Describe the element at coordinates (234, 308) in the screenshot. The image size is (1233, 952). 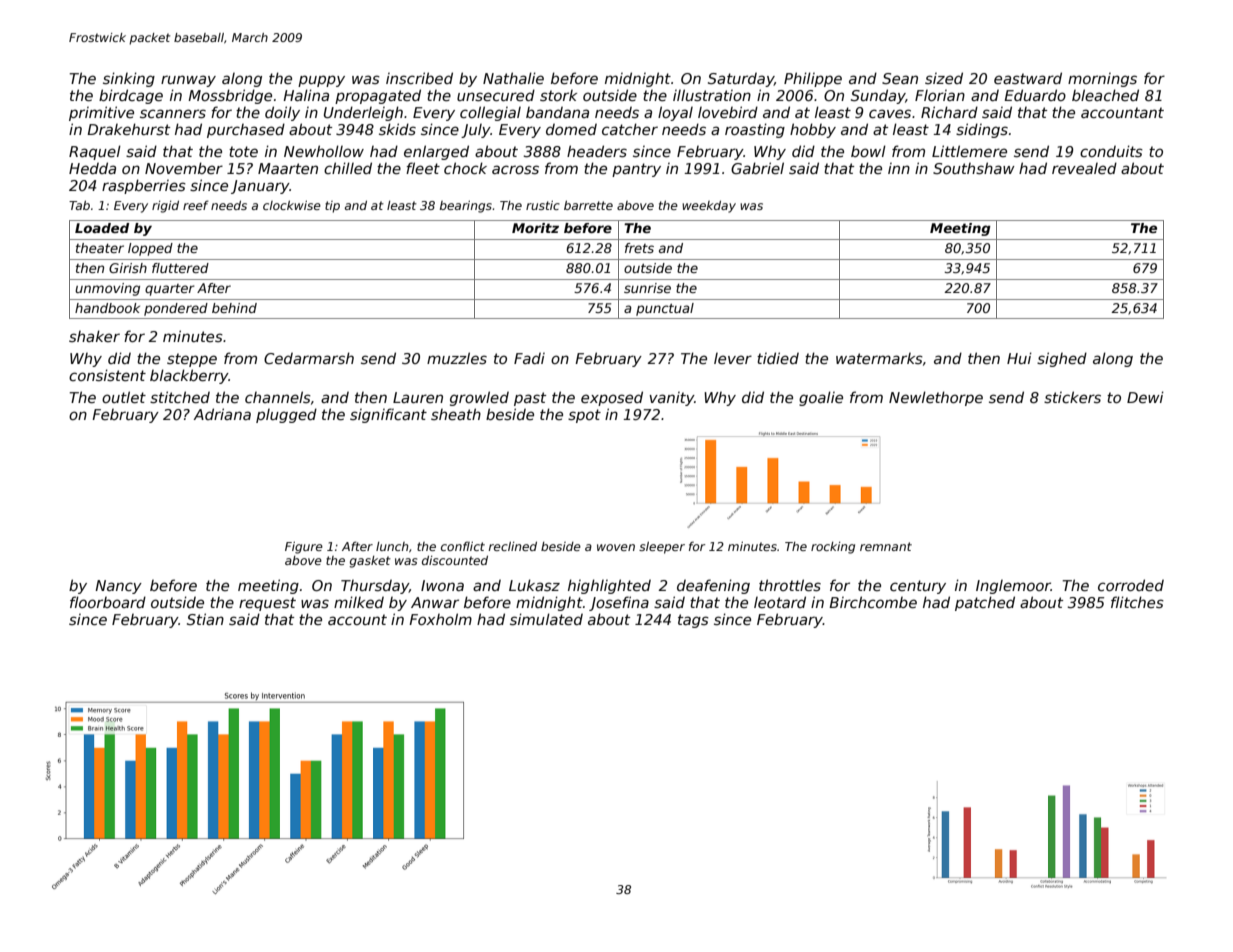
I see `behind` at that location.
